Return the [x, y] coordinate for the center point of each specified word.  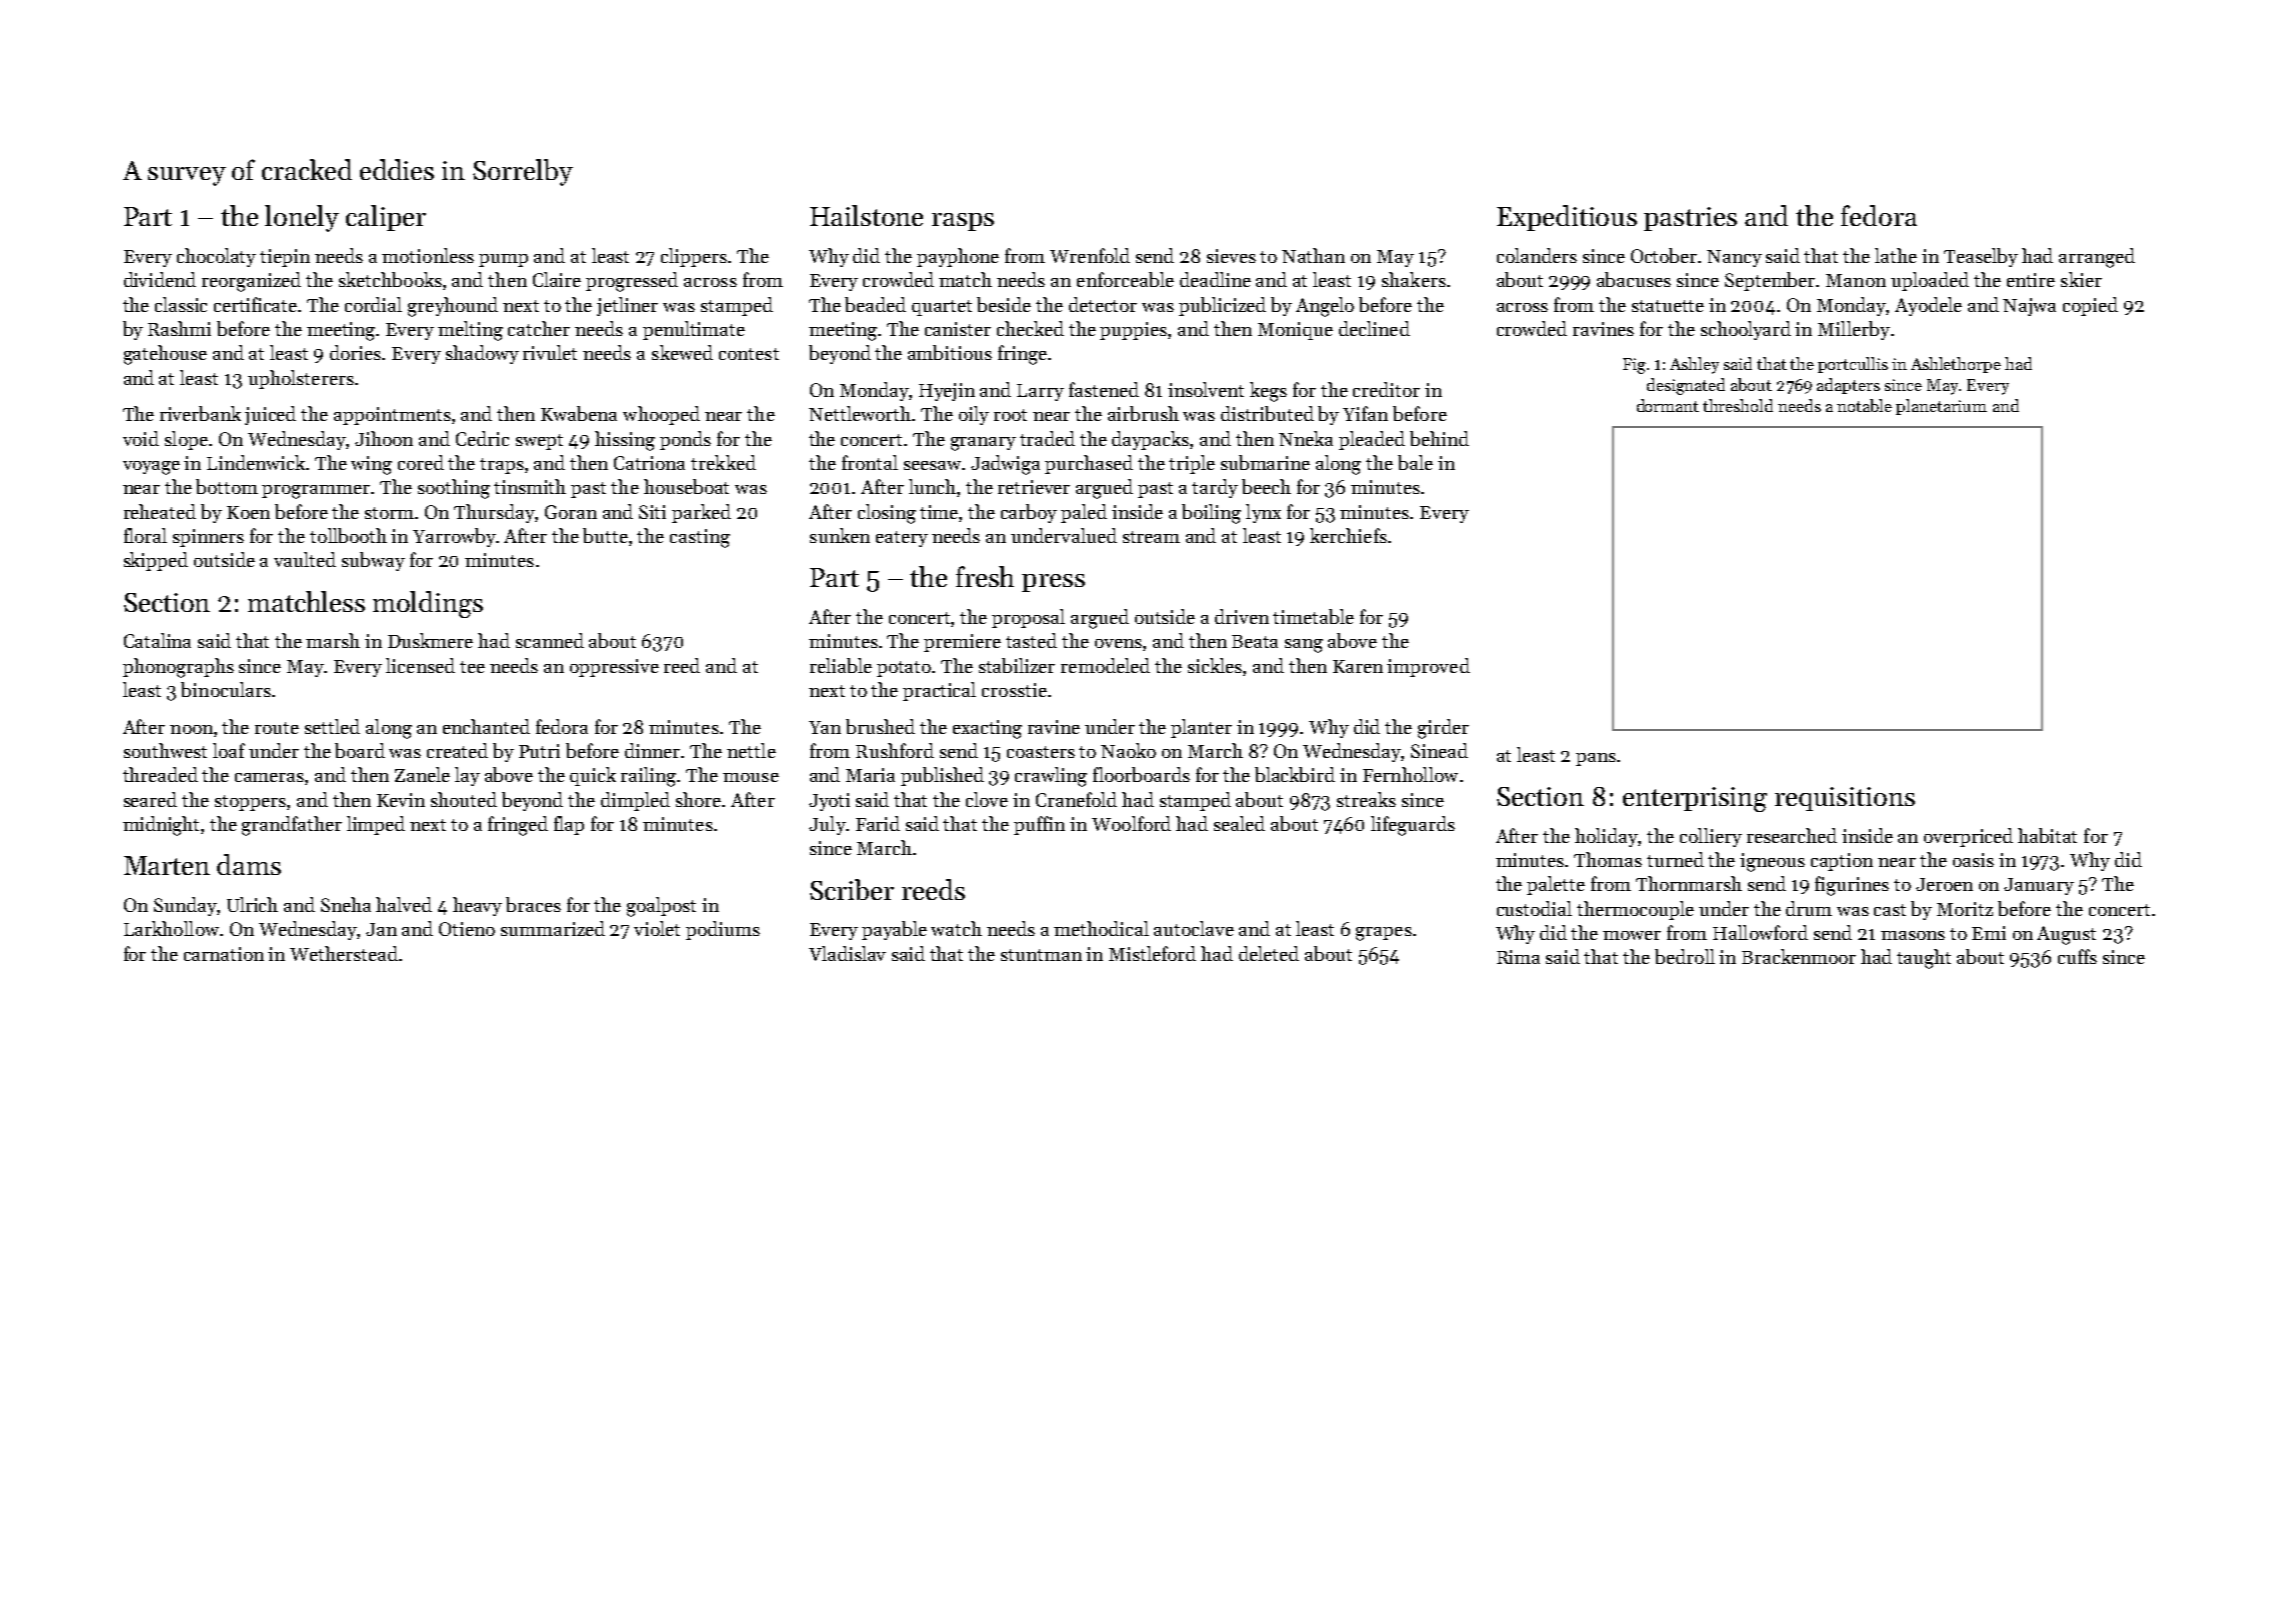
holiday [1606, 837]
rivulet [550, 352]
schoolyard [1746, 330]
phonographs [178, 668]
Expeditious [1567, 218]
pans [1596, 759]
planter [1201, 728]
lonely [302, 218]
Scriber [852, 889]
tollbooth [348, 535]
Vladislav [847, 953]
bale [1415, 462]
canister [958, 329]
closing [887, 514]
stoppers [250, 803]
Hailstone [866, 215]
